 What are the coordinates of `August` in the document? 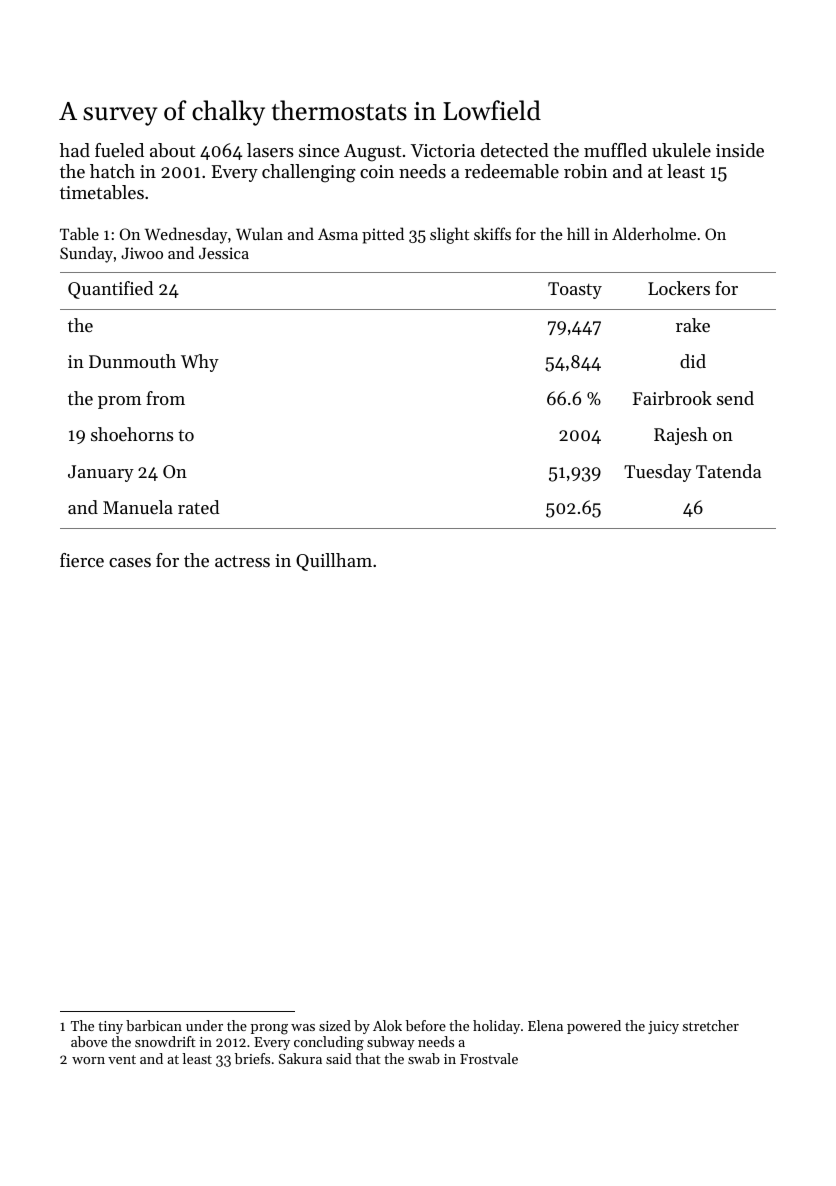 It's located at (372, 153).
